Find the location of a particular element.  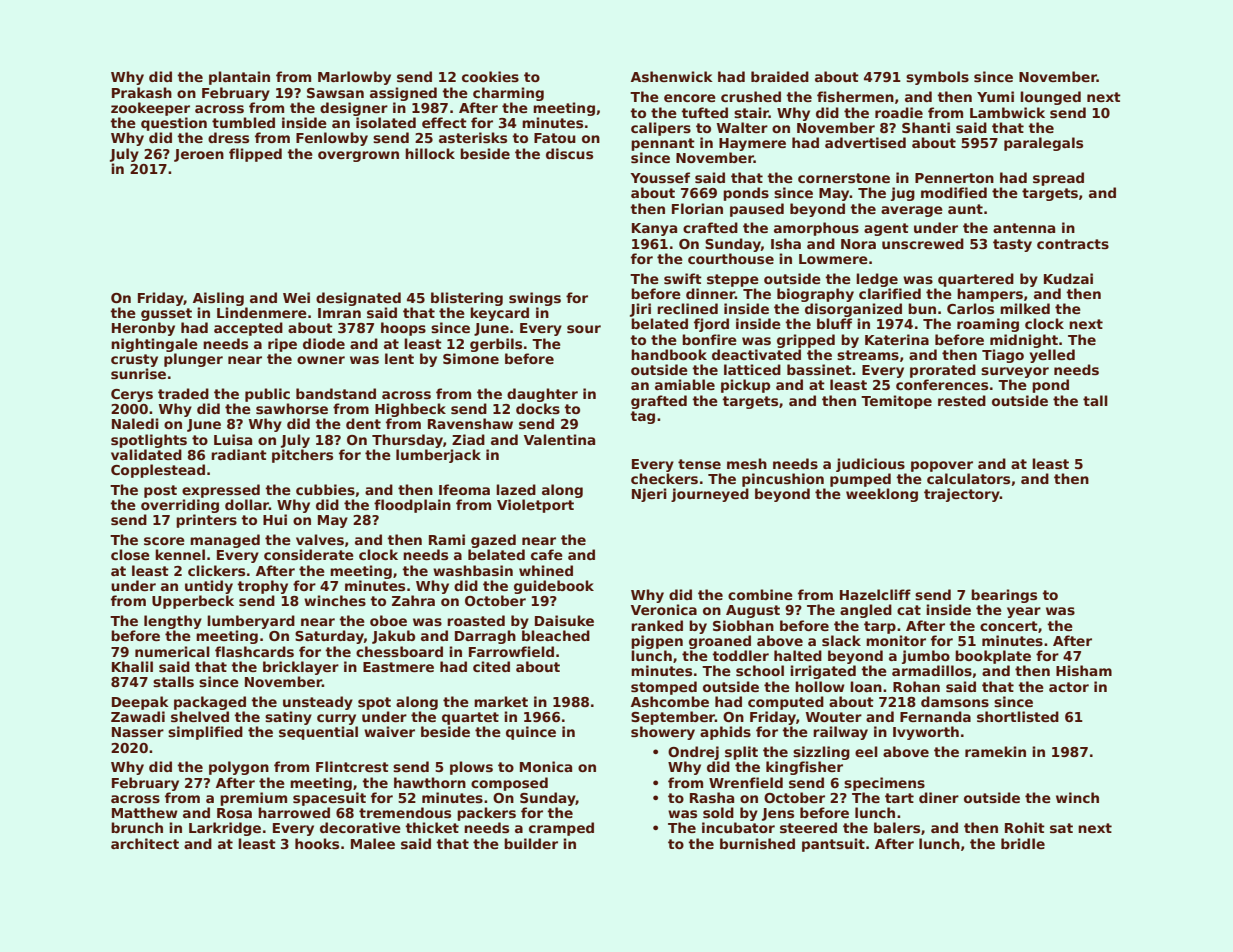

Flintcrest is located at coordinates (352, 766).
